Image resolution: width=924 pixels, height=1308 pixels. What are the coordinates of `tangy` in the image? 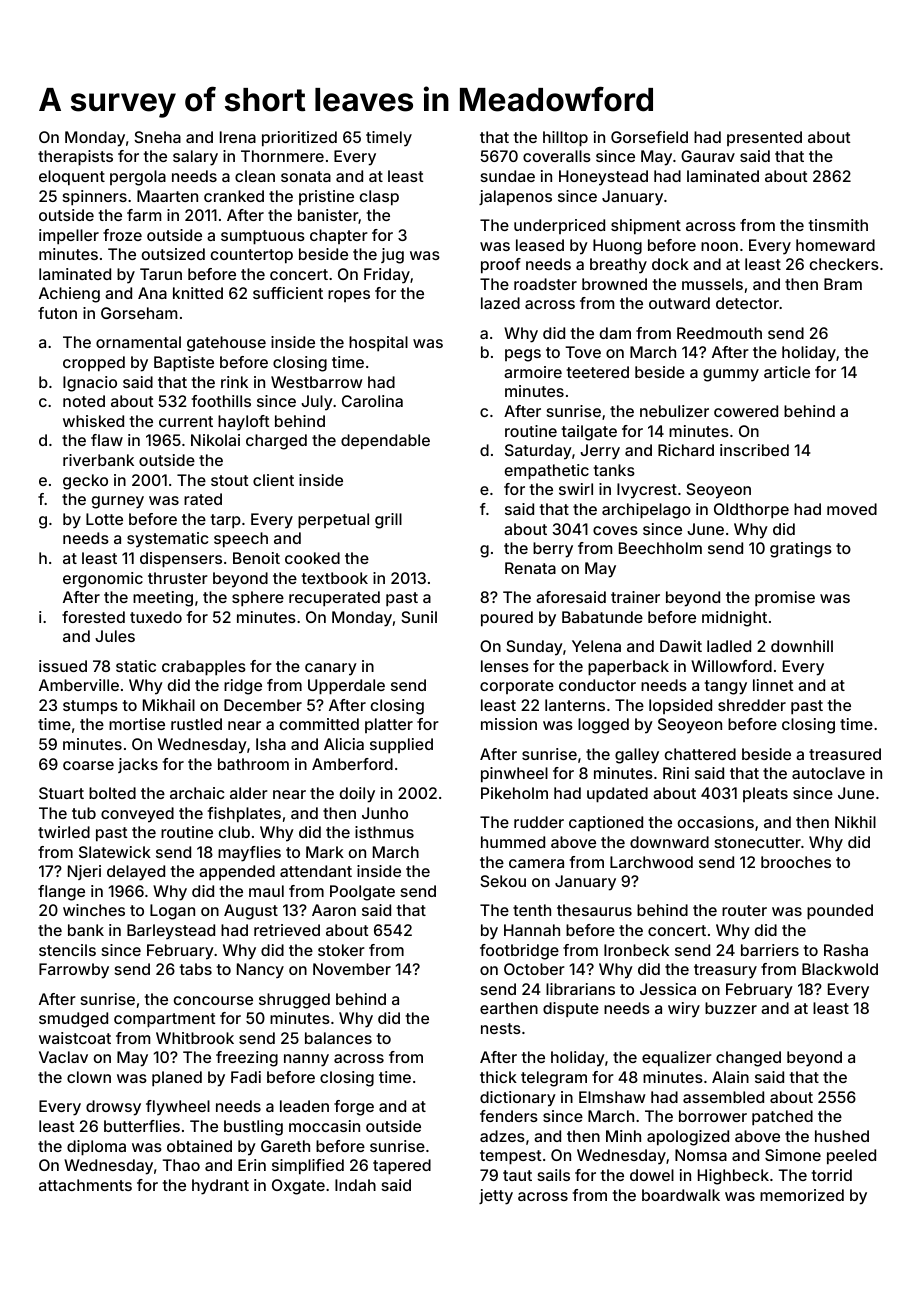 It's located at (726, 687).
